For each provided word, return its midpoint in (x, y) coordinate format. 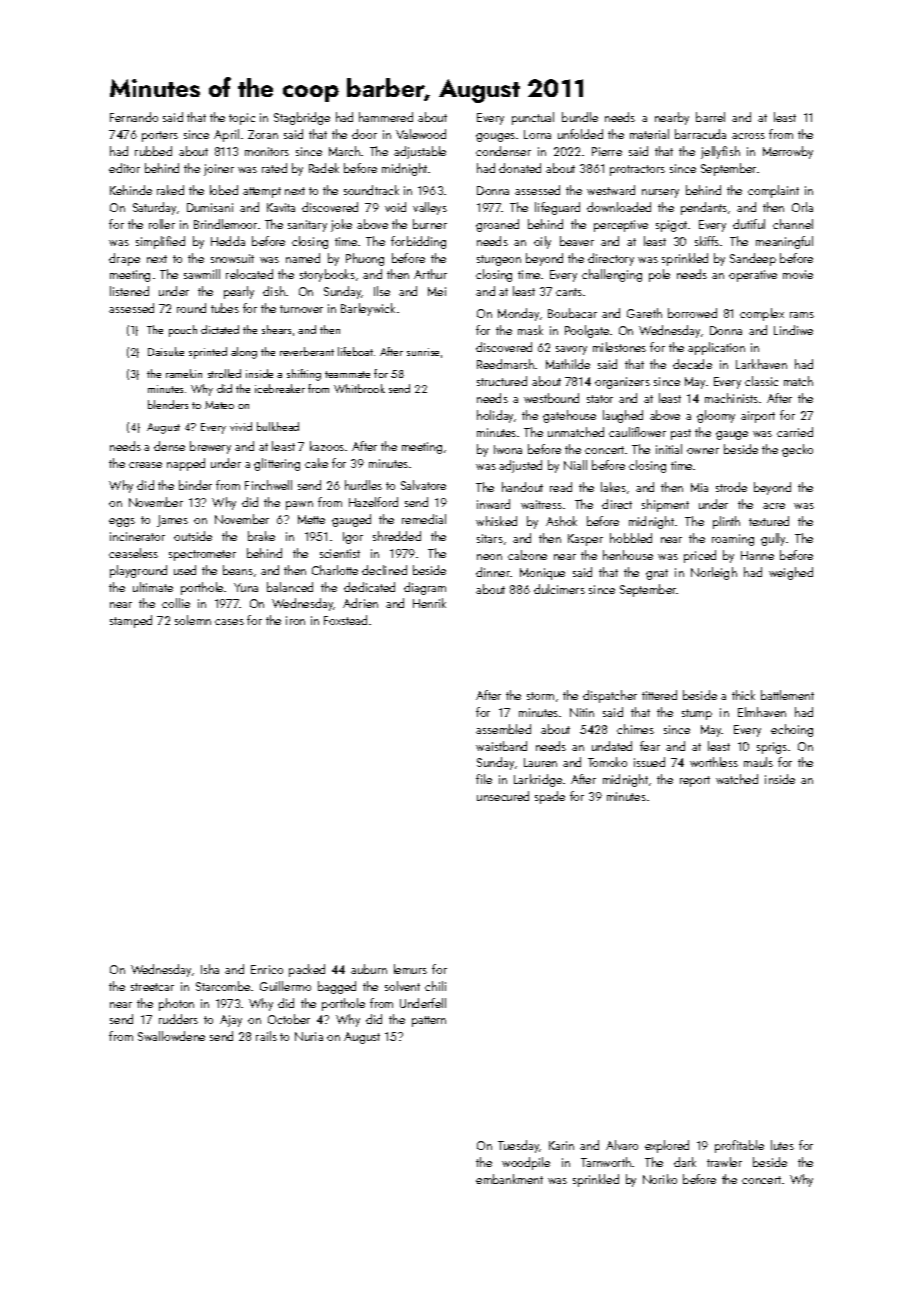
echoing (792, 730)
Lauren (540, 762)
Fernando (134, 117)
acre (774, 506)
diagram (425, 588)
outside (193, 536)
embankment (509, 1179)
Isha (210, 969)
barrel (710, 117)
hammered (386, 117)
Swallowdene (171, 1036)
